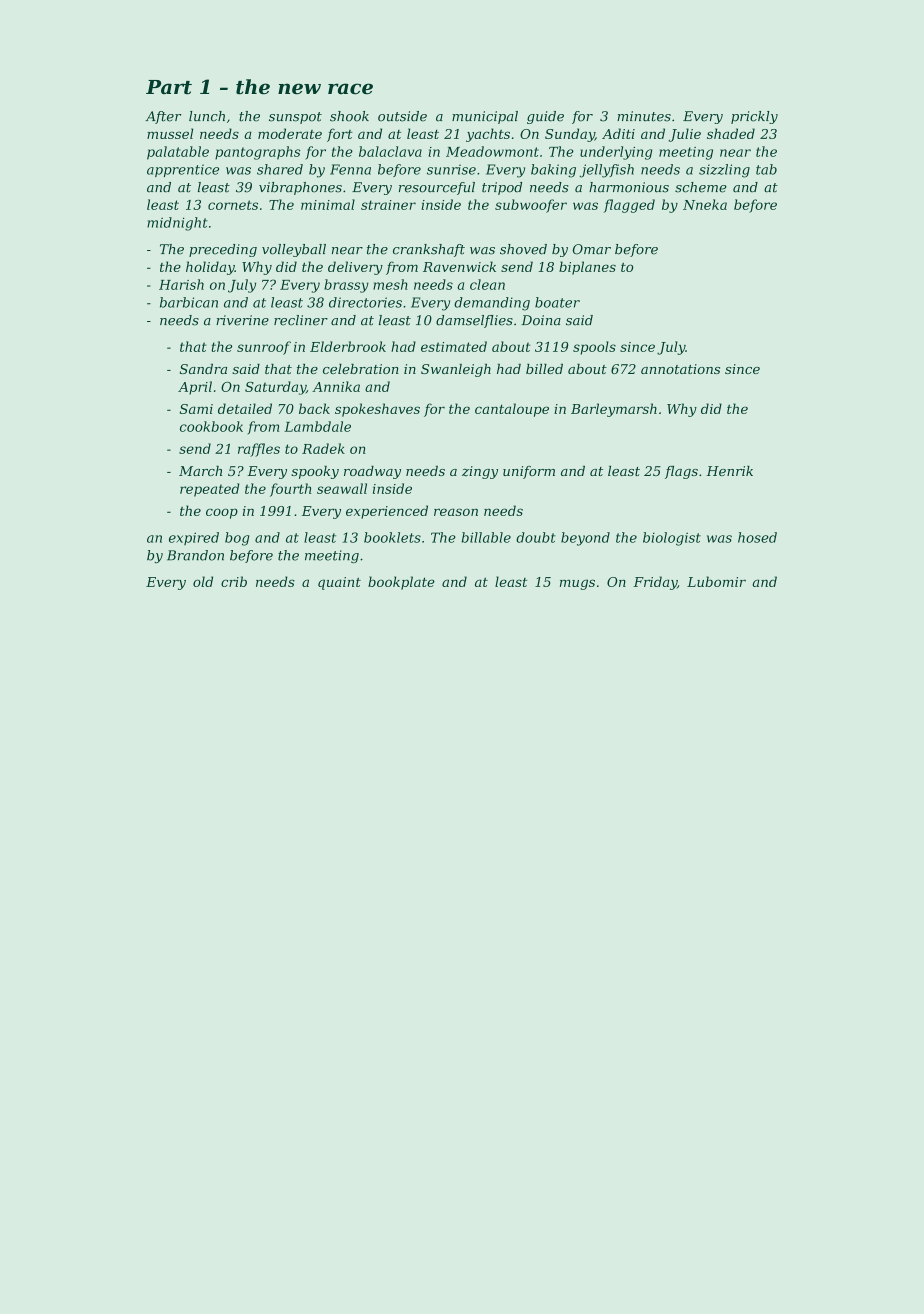  I want to click on outside, so click(402, 116).
